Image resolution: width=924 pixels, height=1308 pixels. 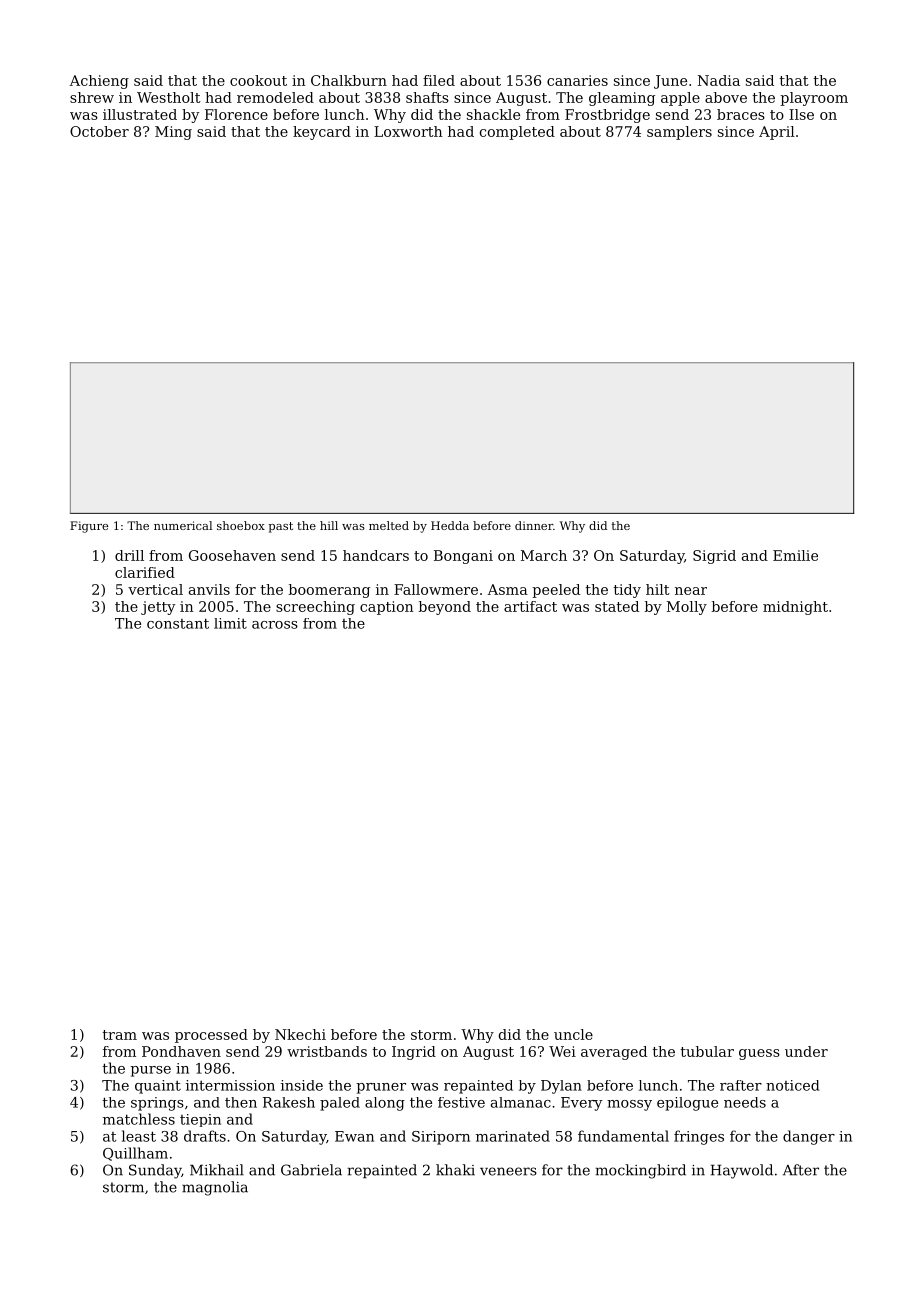 What do you see at coordinates (376, 555) in the page?
I see `handcars` at bounding box center [376, 555].
